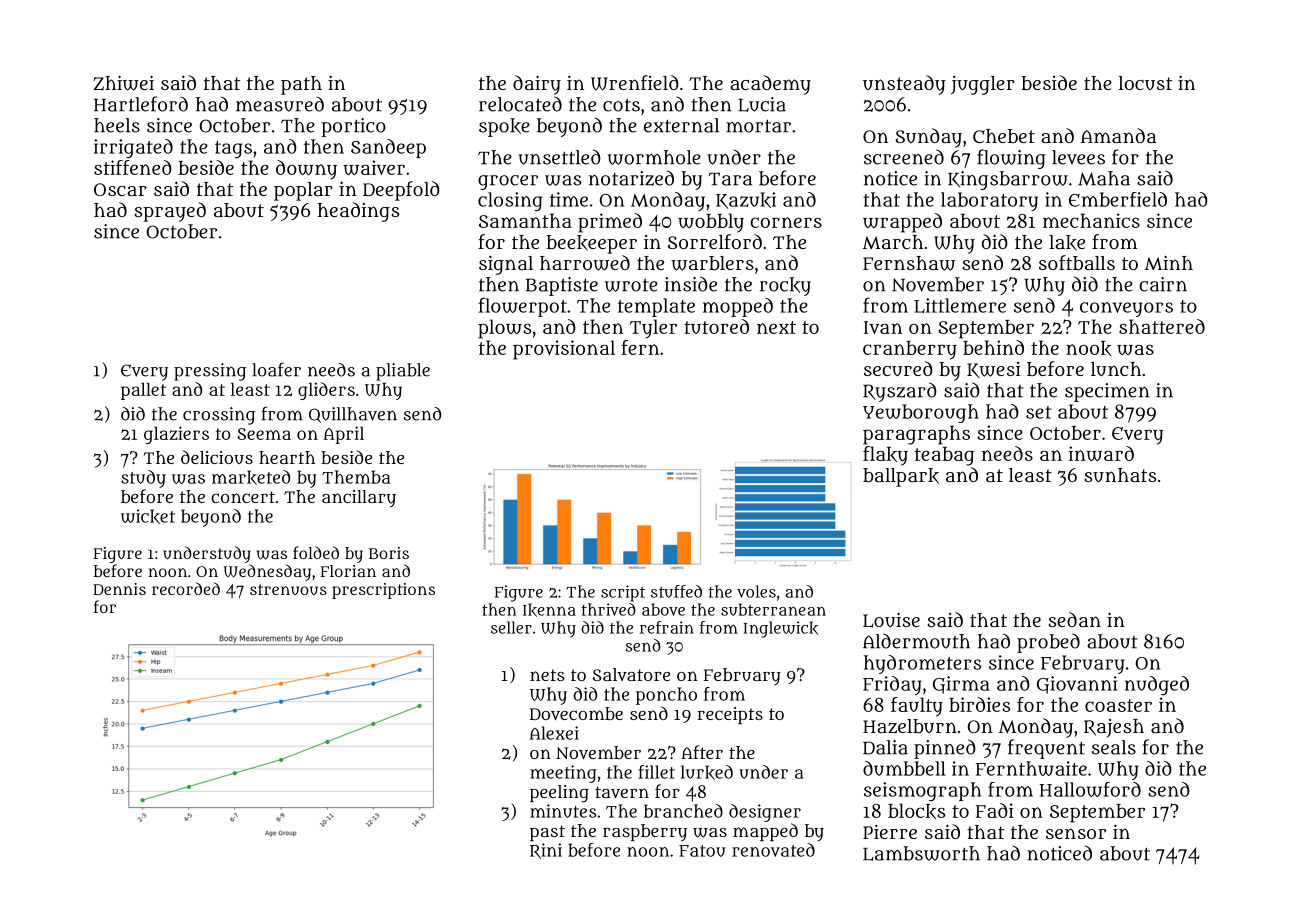 The image size is (1308, 924). What do you see at coordinates (537, 85) in the document?
I see `dairy` at bounding box center [537, 85].
